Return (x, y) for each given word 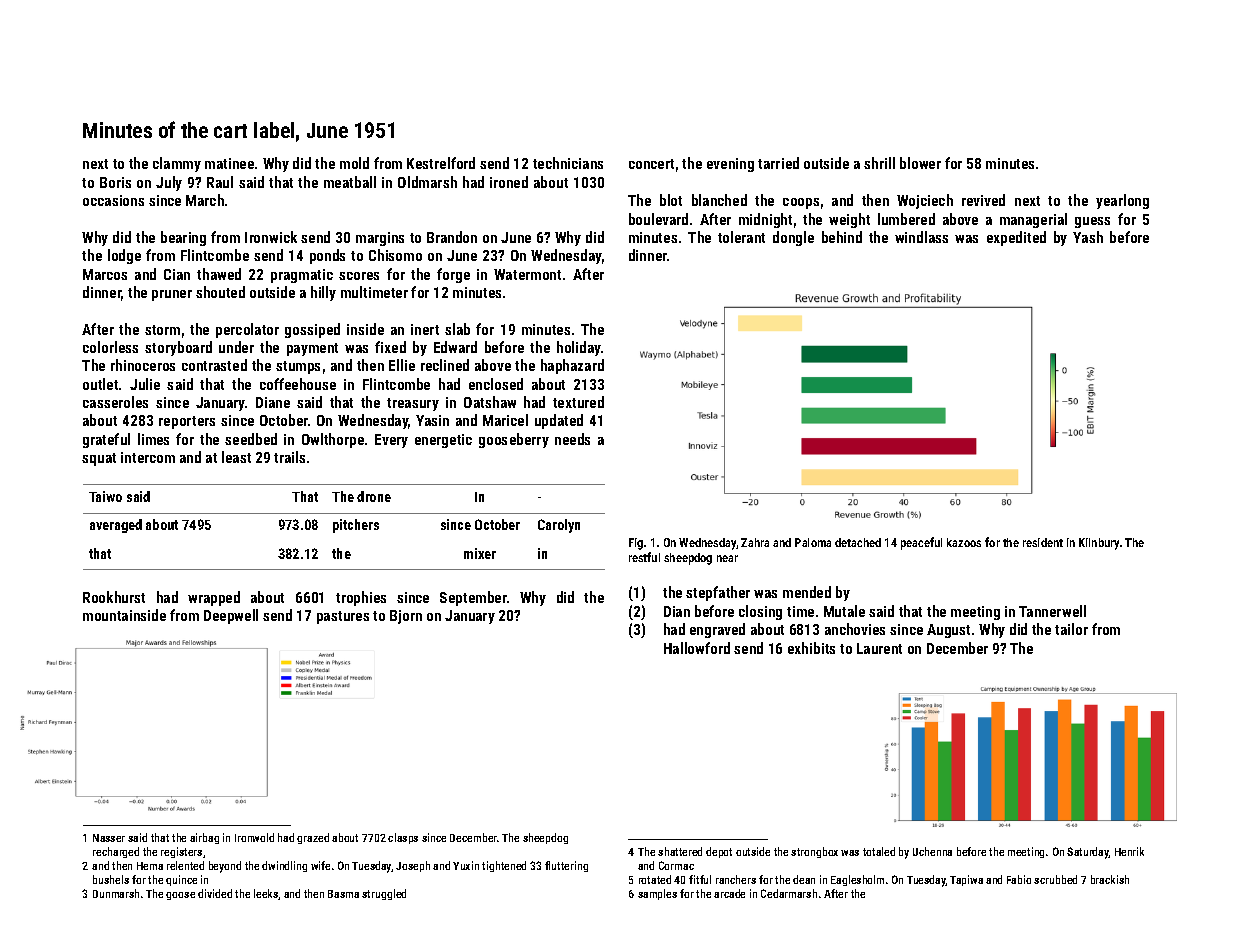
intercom (148, 457)
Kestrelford (441, 163)
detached (858, 542)
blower (920, 163)
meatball (350, 182)
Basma (343, 894)
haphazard (572, 366)
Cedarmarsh (789, 893)
